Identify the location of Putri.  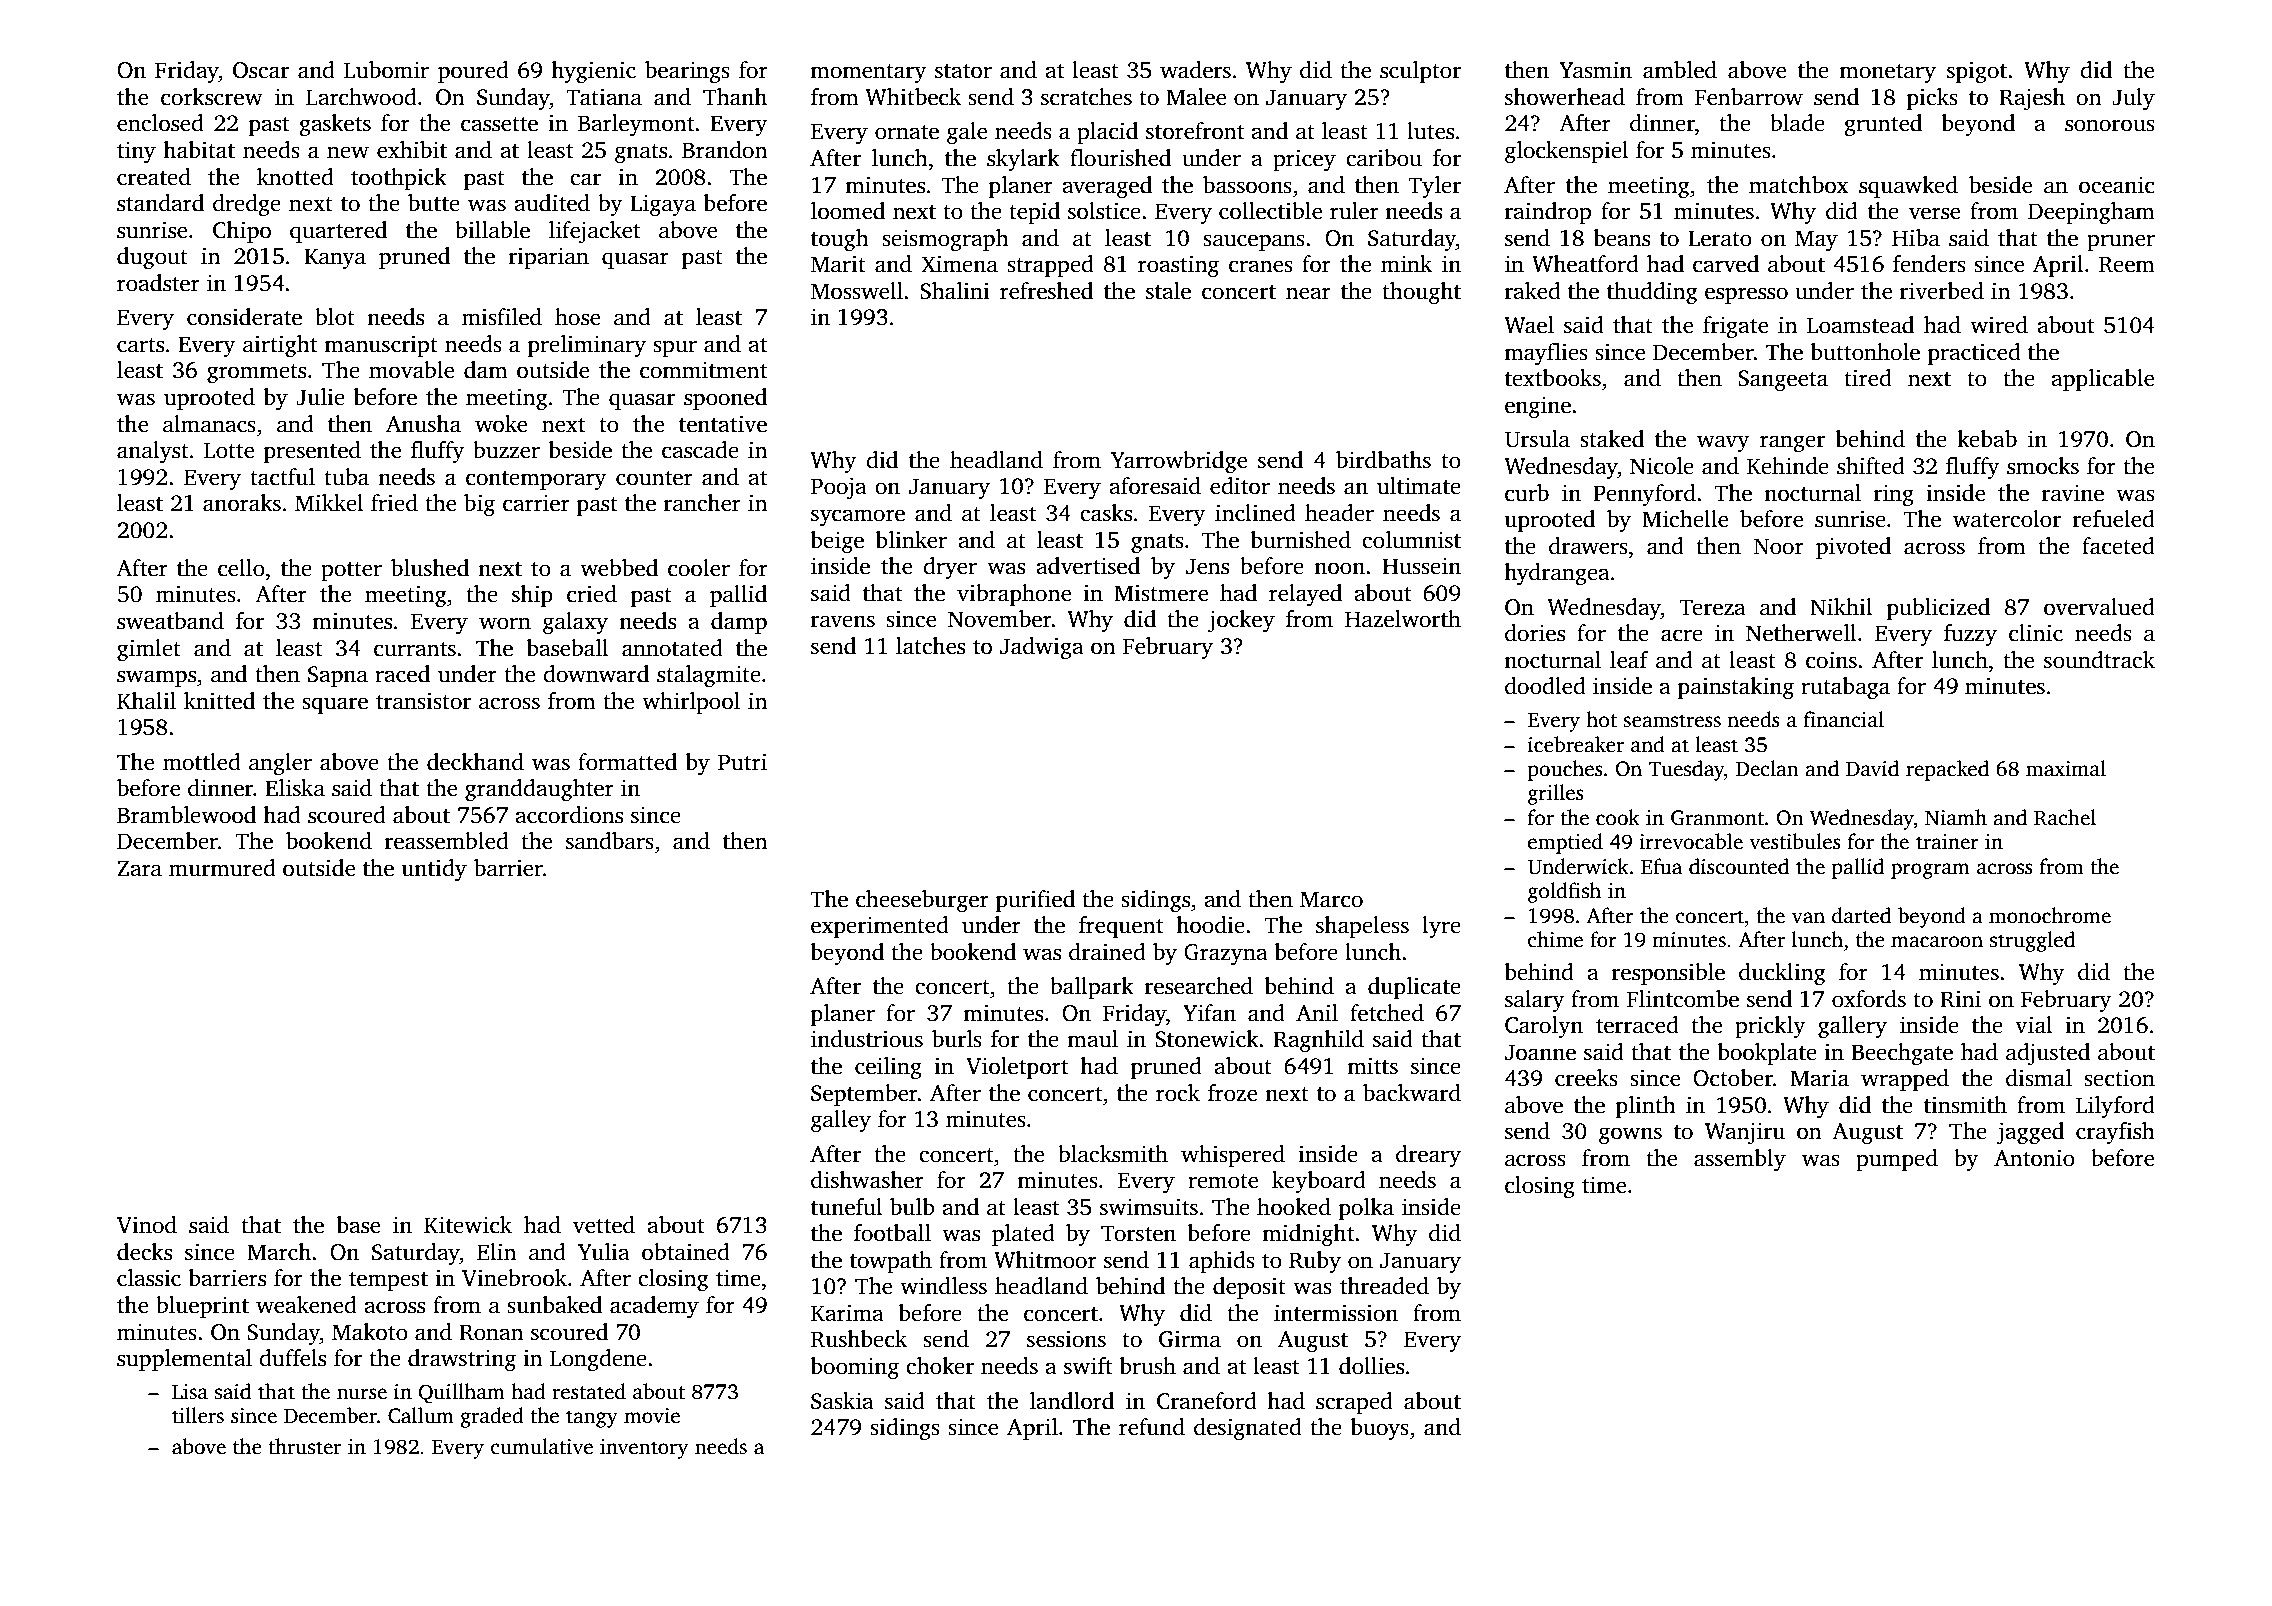
(742, 762).
